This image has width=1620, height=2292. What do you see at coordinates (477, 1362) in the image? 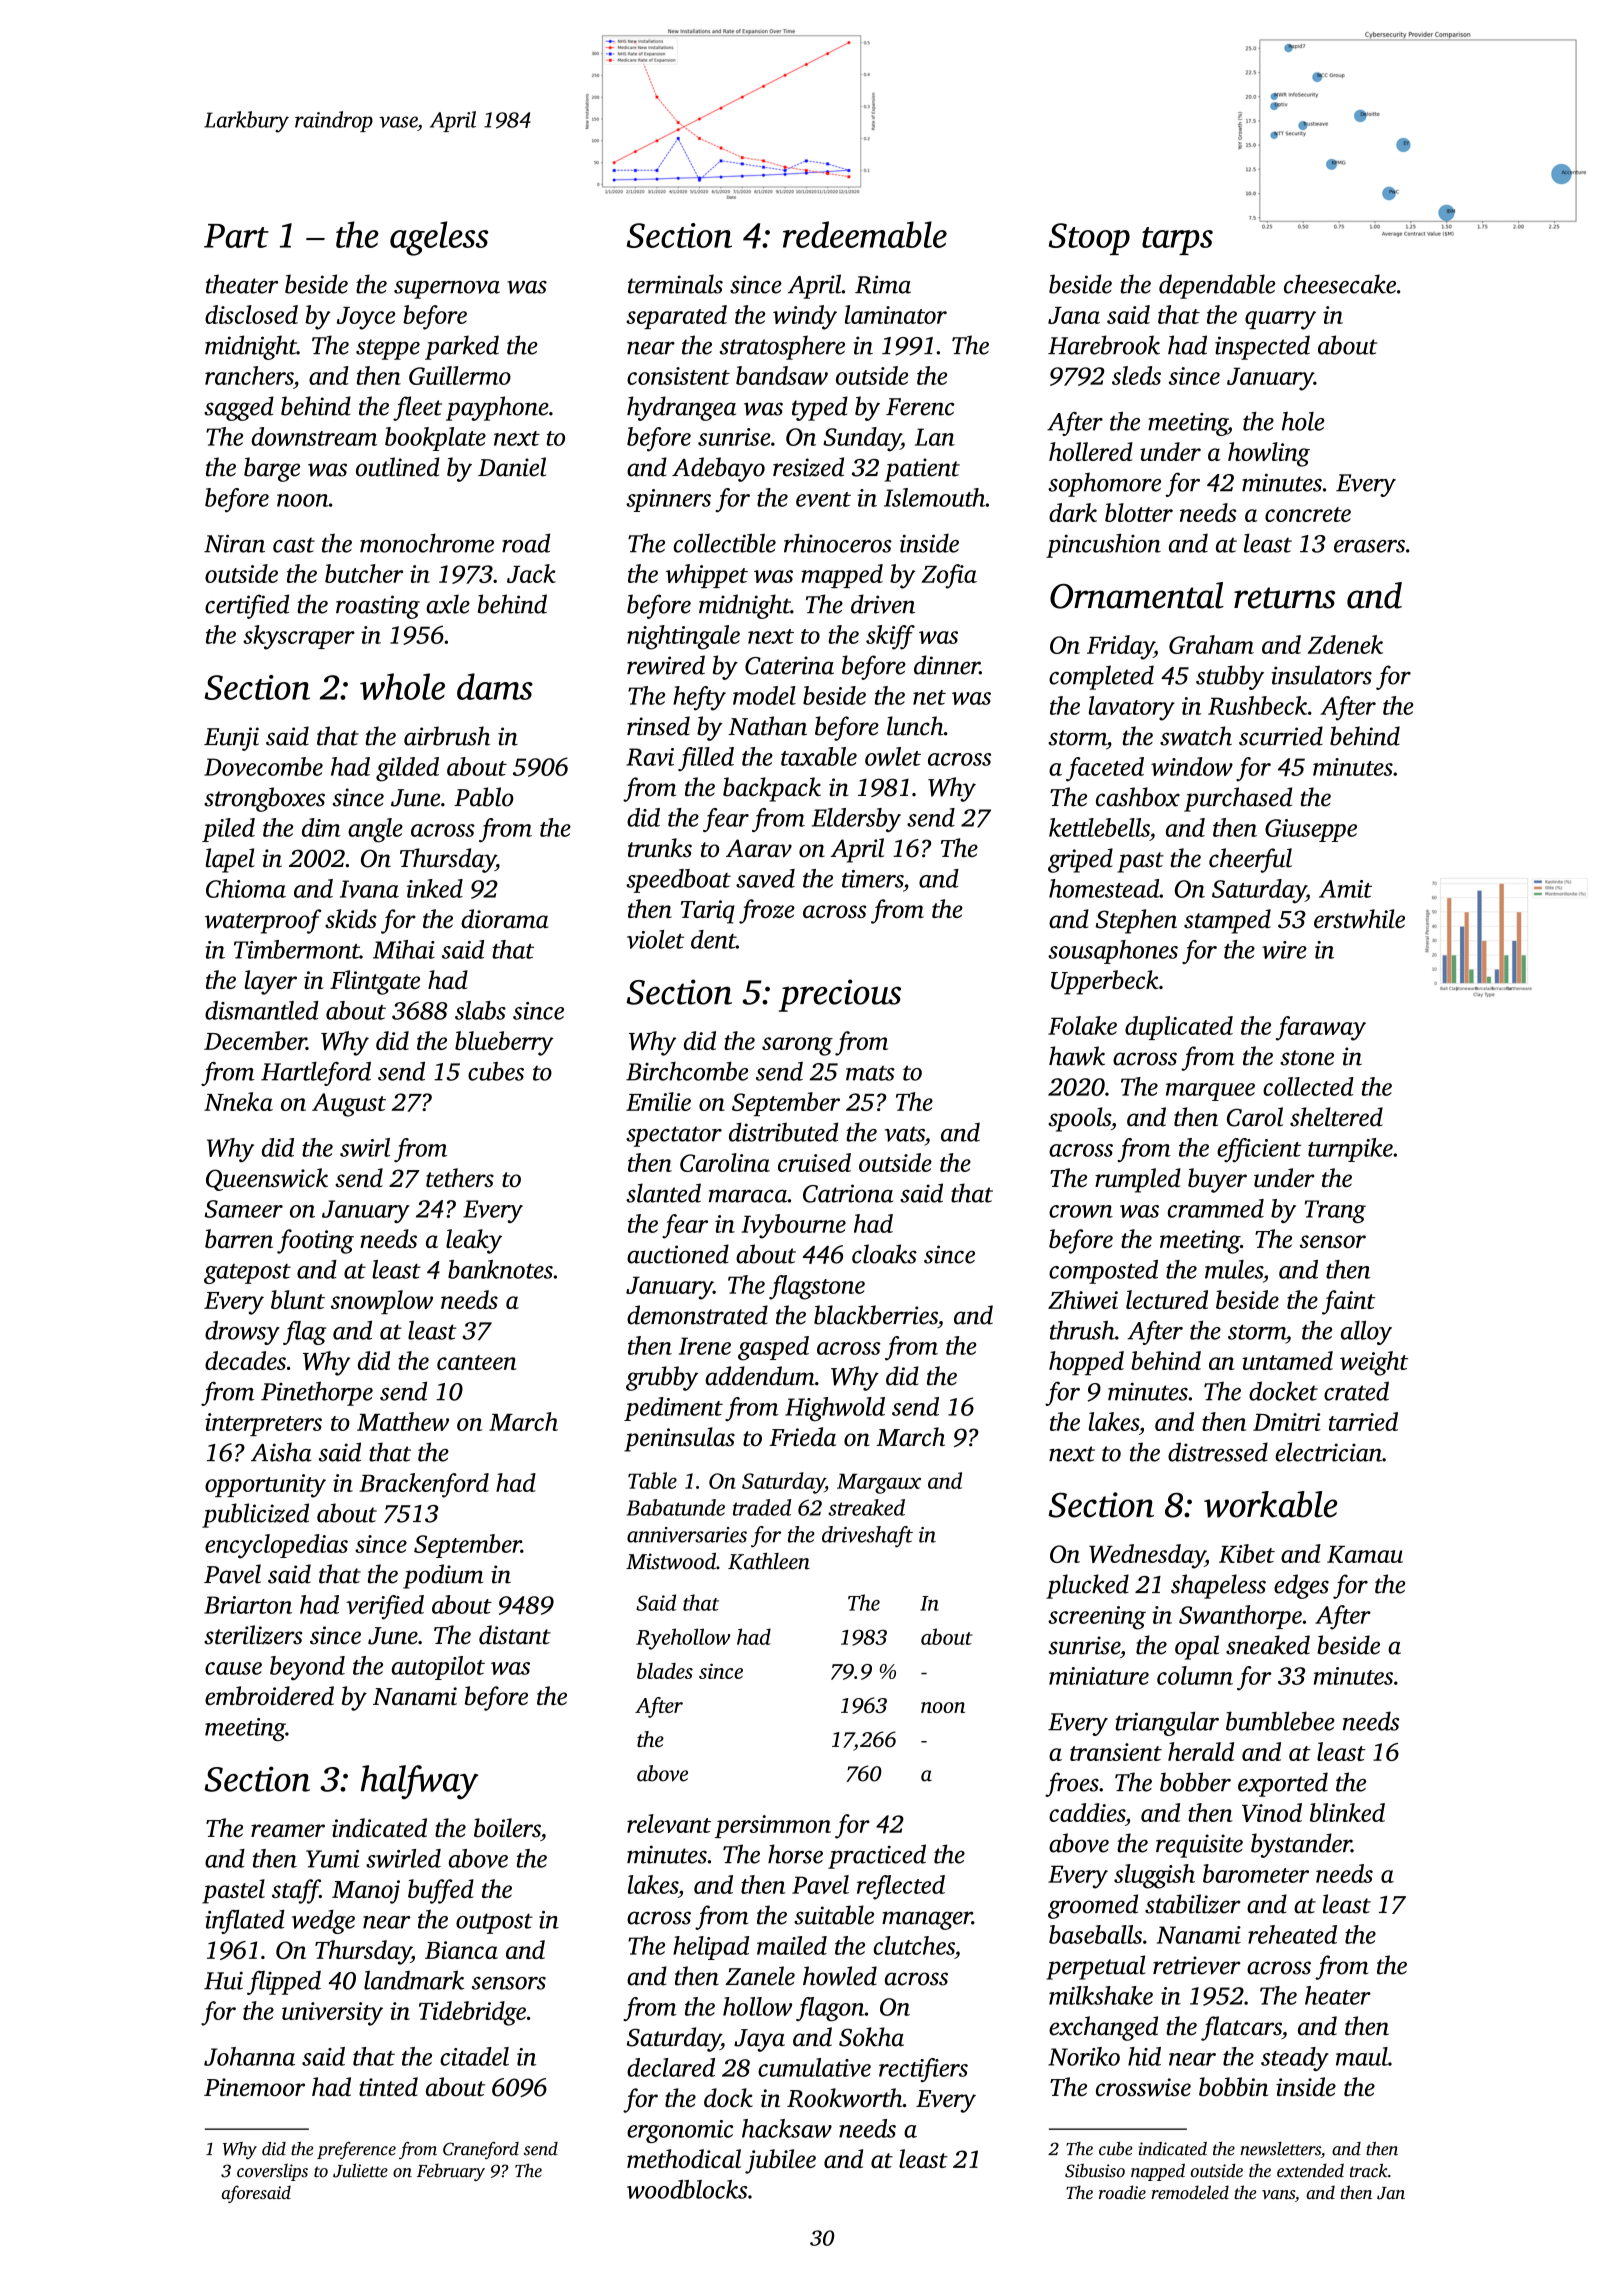
I see `canteen` at bounding box center [477, 1362].
